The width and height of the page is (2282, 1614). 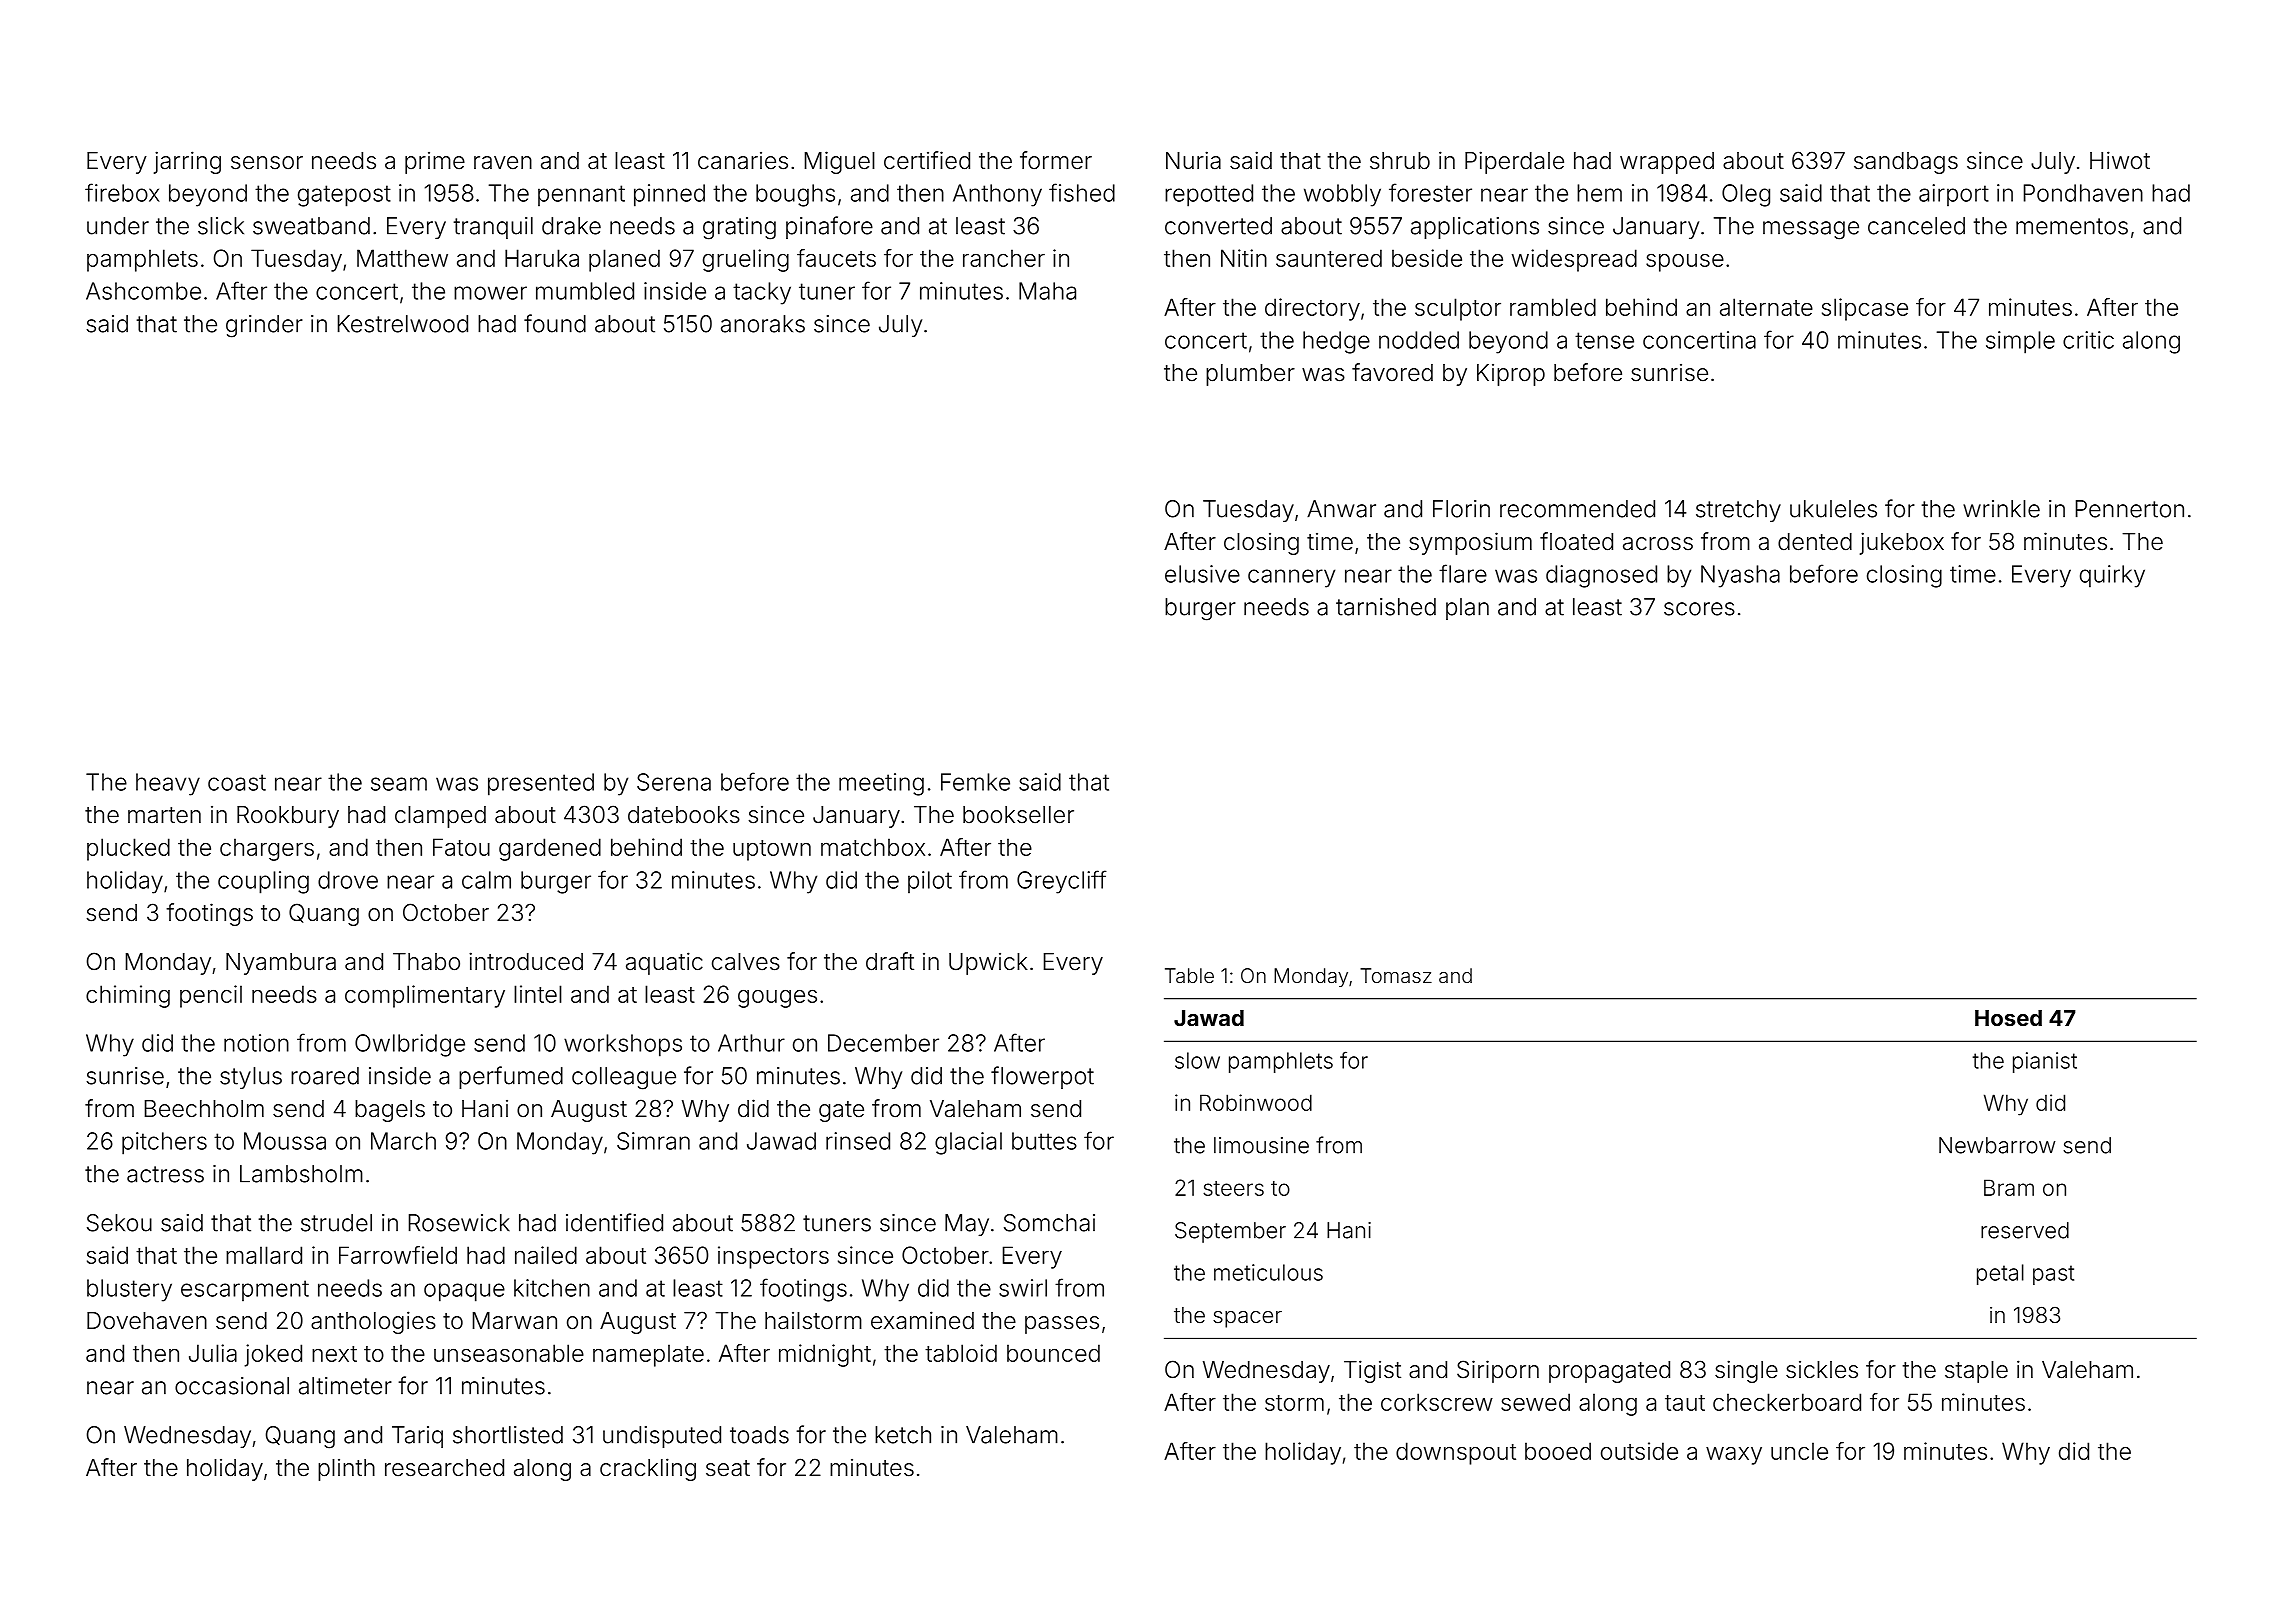 What do you see at coordinates (435, 163) in the page?
I see `prime` at bounding box center [435, 163].
